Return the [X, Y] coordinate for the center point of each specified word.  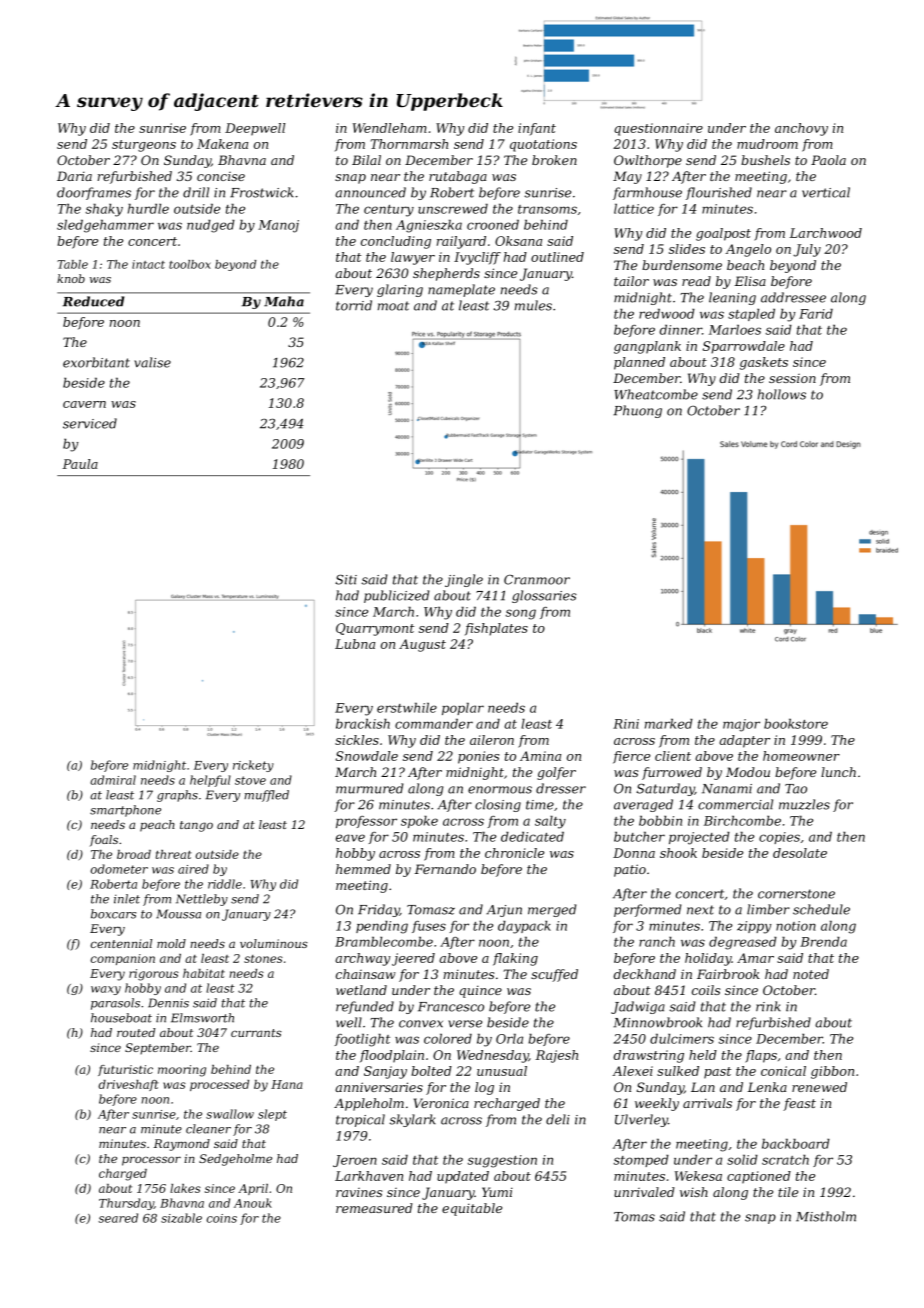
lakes [185, 1188]
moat [393, 306]
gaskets [764, 363]
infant [537, 129]
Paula [80, 464]
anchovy [801, 129]
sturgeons [144, 146]
